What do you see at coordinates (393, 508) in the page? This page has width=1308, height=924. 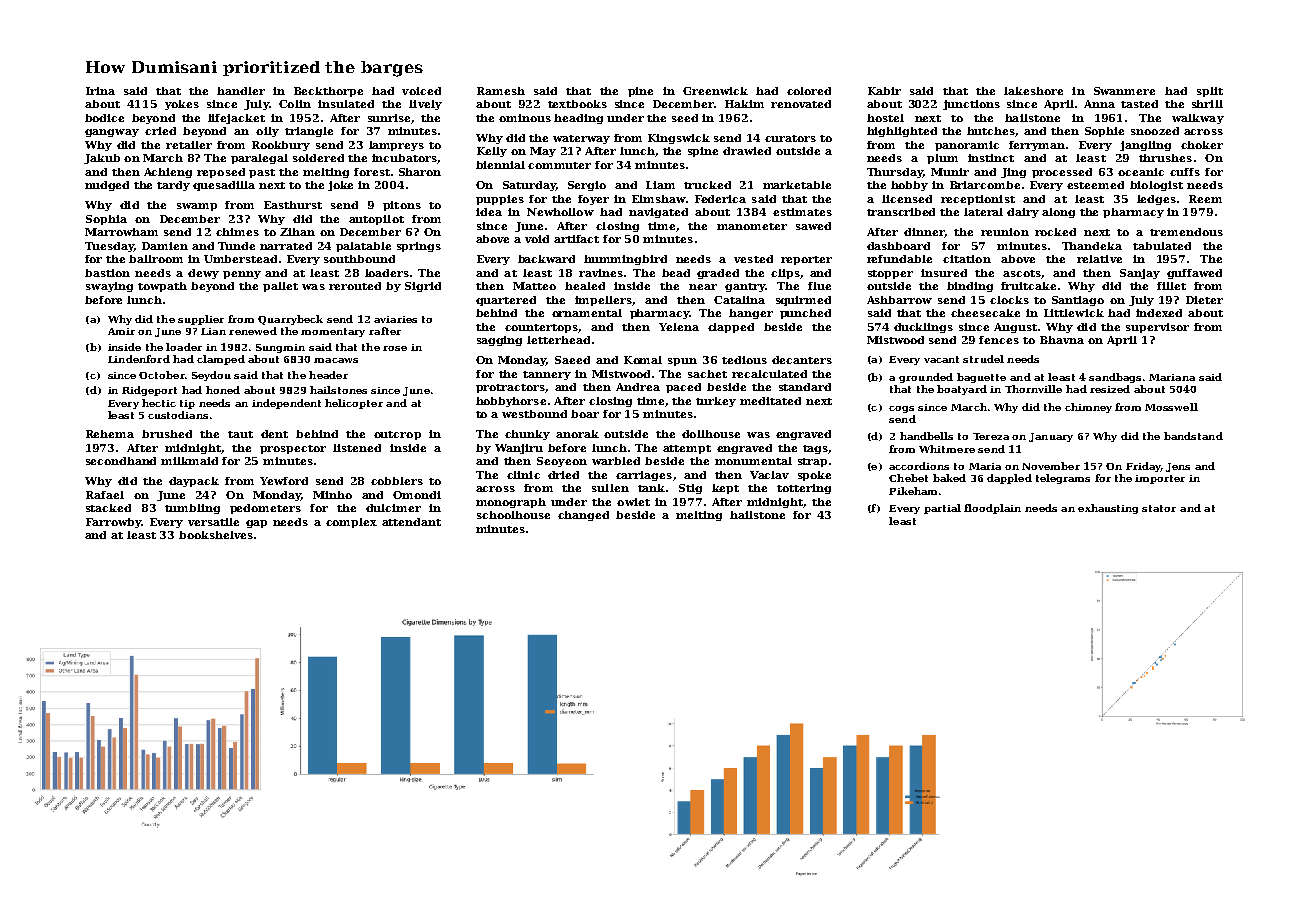 I see `dulcimer` at bounding box center [393, 508].
